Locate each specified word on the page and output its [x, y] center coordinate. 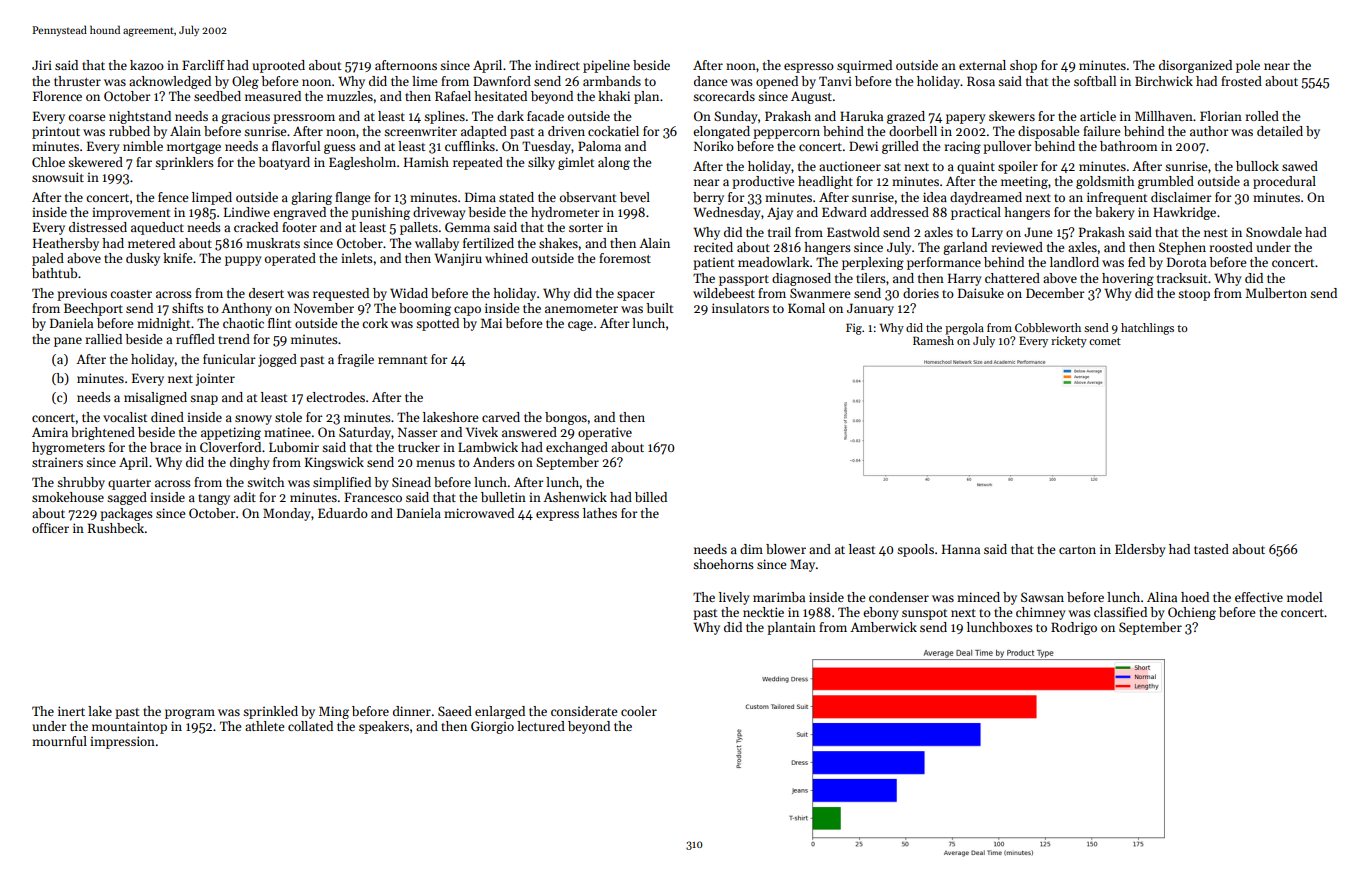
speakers [384, 727]
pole [1248, 66]
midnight [163, 324]
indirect [557, 65]
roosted [1231, 247]
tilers [871, 278]
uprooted [278, 66]
